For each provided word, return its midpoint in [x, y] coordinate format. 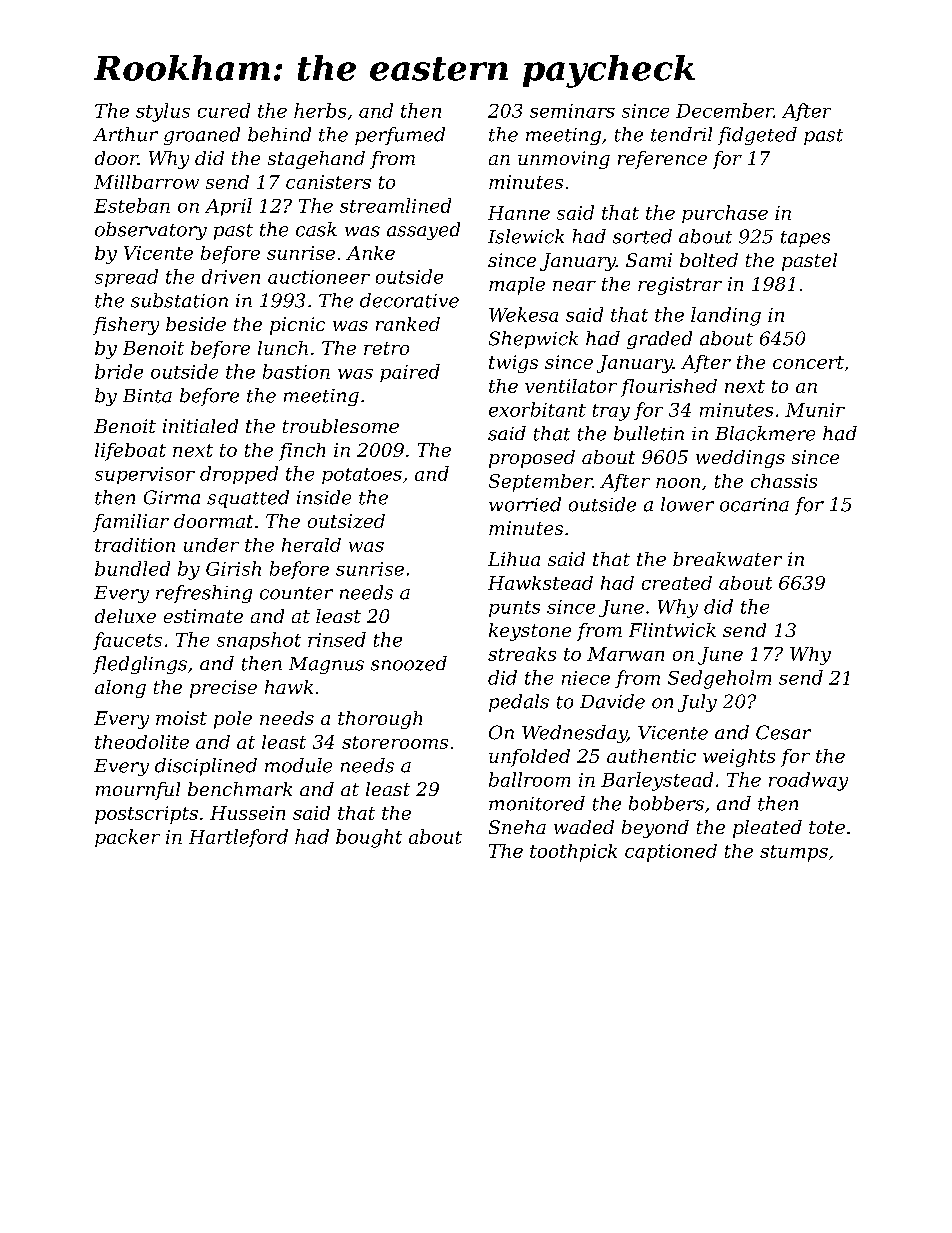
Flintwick [672, 630]
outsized [346, 521]
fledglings [140, 665]
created [677, 583]
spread [126, 278]
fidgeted [757, 136]
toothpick [573, 853]
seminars [572, 111]
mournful [138, 791]
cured [224, 110]
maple [517, 286]
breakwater [727, 559]
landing [726, 316]
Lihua [514, 559]
